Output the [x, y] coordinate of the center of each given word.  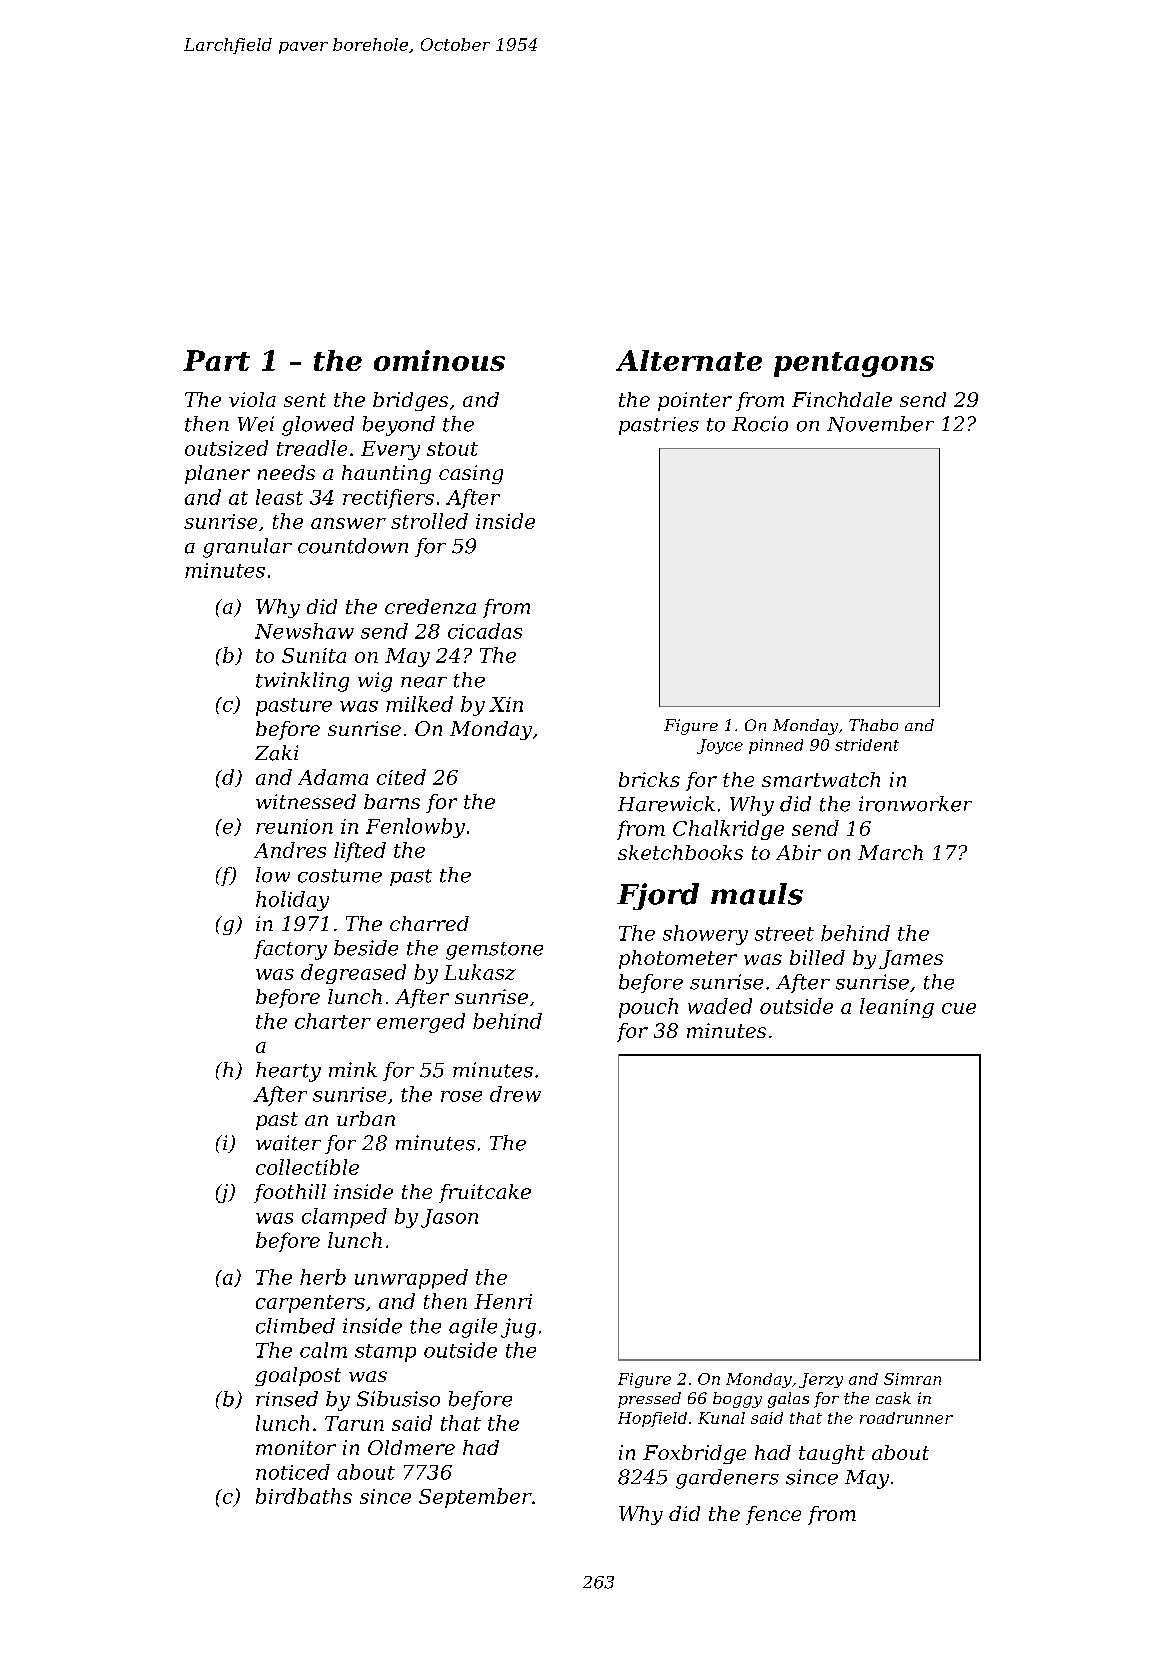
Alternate [689, 360]
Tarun [354, 1423]
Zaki [276, 753]
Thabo [873, 725]
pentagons [854, 364]
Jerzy [821, 1380]
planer [217, 474]
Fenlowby [415, 828]
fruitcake [485, 1193]
